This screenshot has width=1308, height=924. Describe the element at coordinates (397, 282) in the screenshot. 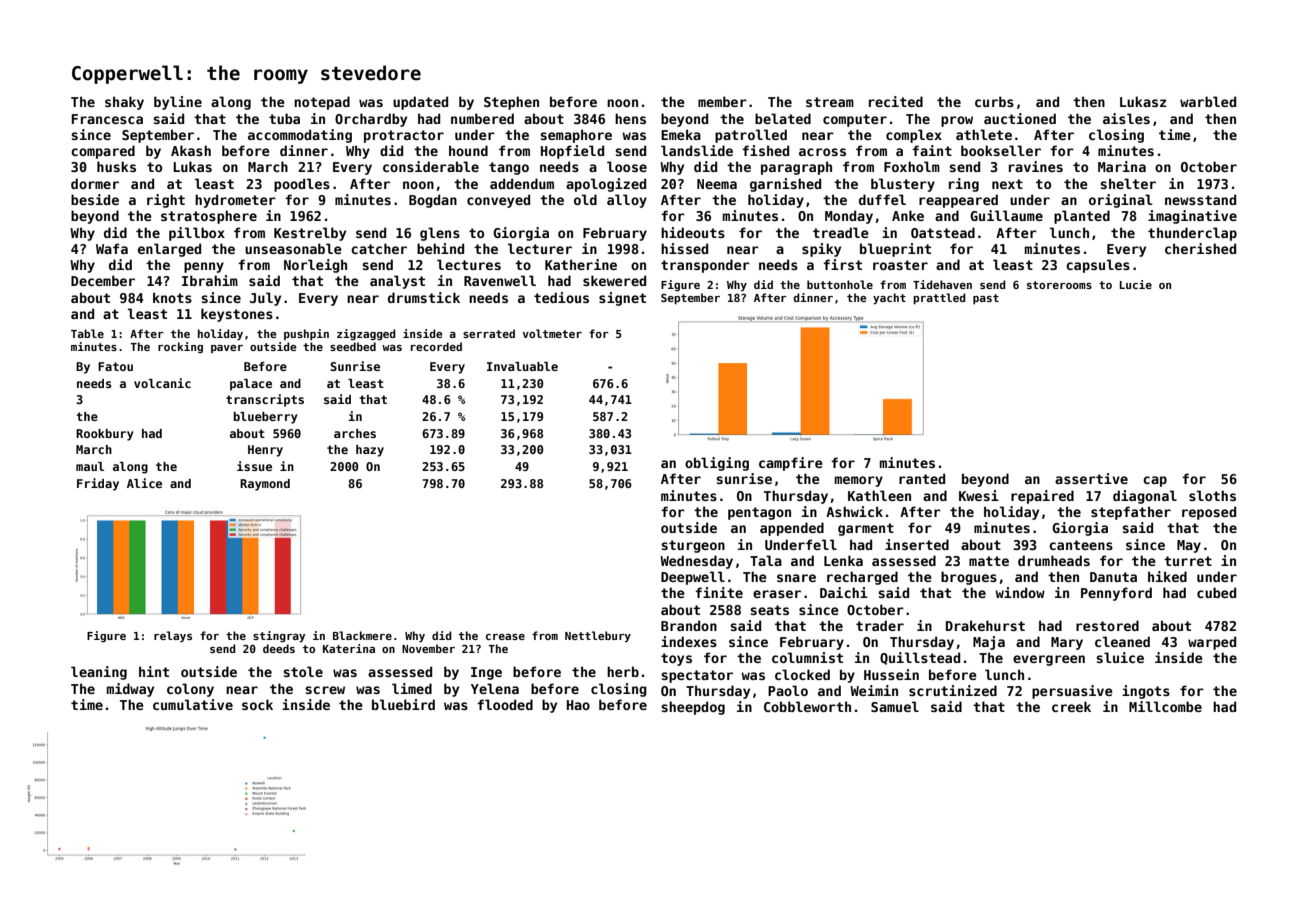

I see `analyst` at that location.
